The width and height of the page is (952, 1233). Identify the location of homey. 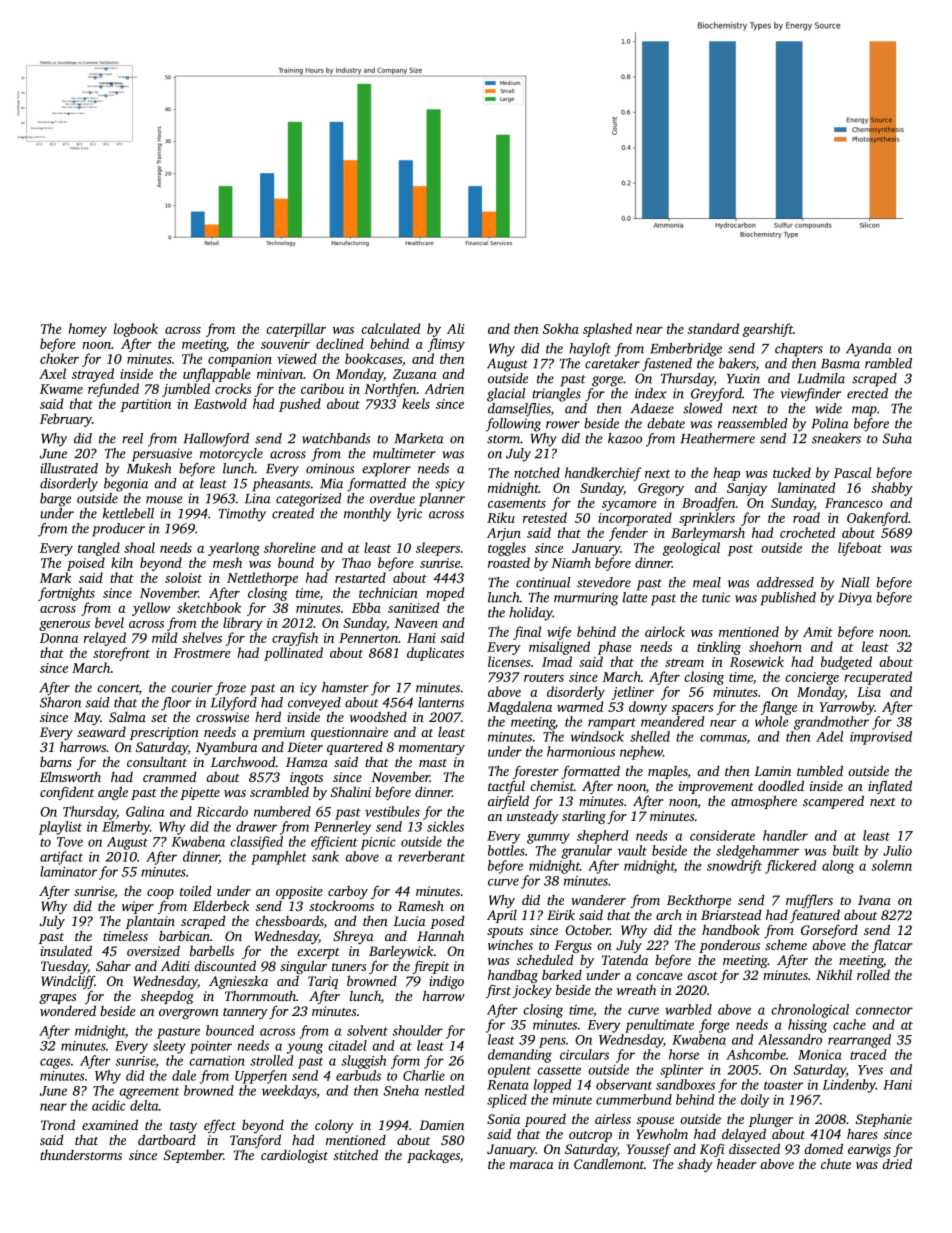
(87, 330).
